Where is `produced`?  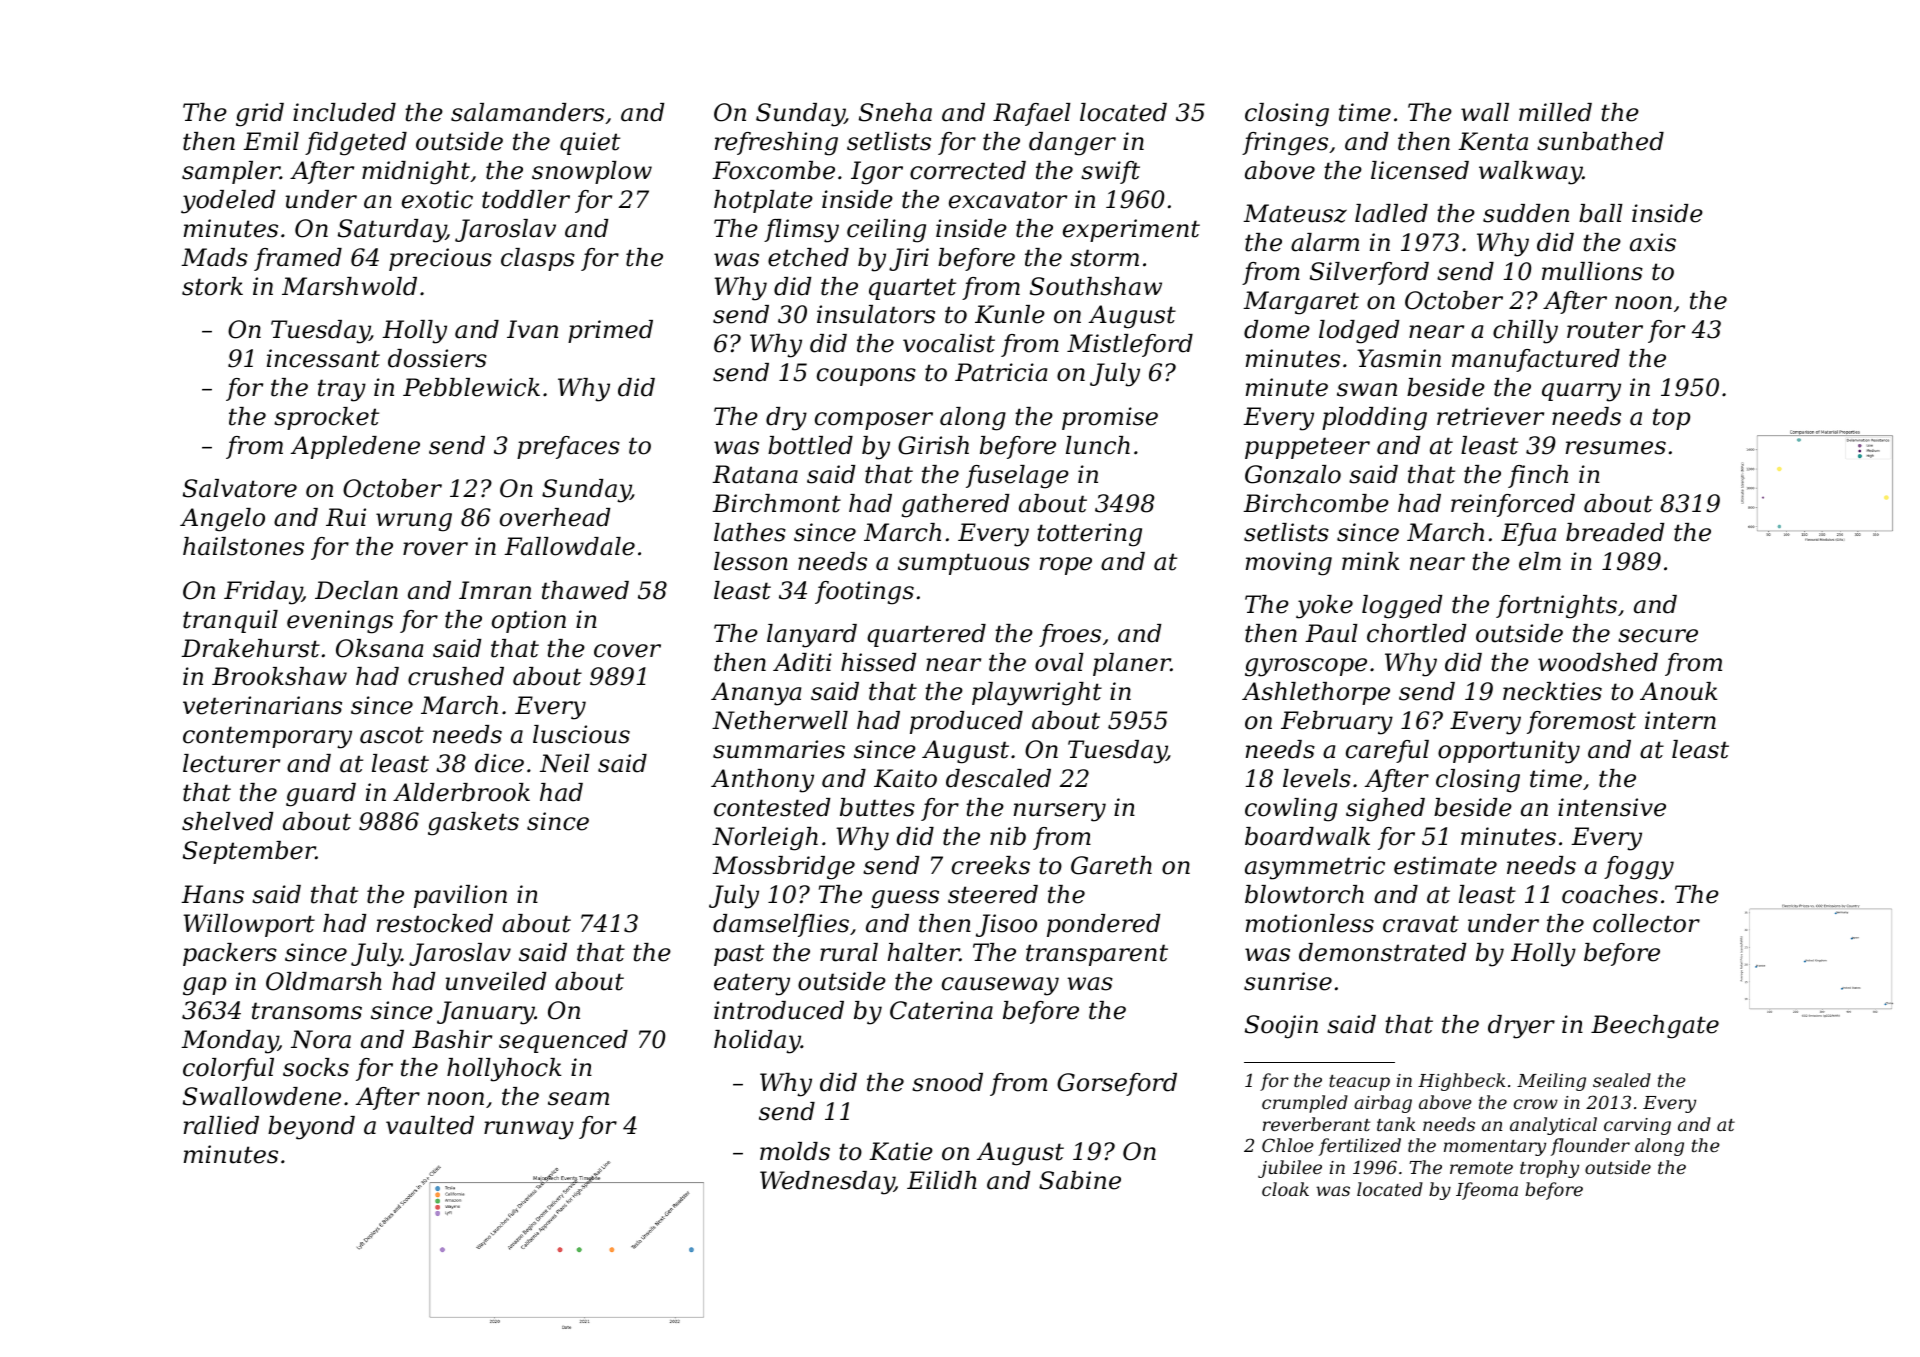
produced is located at coordinates (966, 722).
